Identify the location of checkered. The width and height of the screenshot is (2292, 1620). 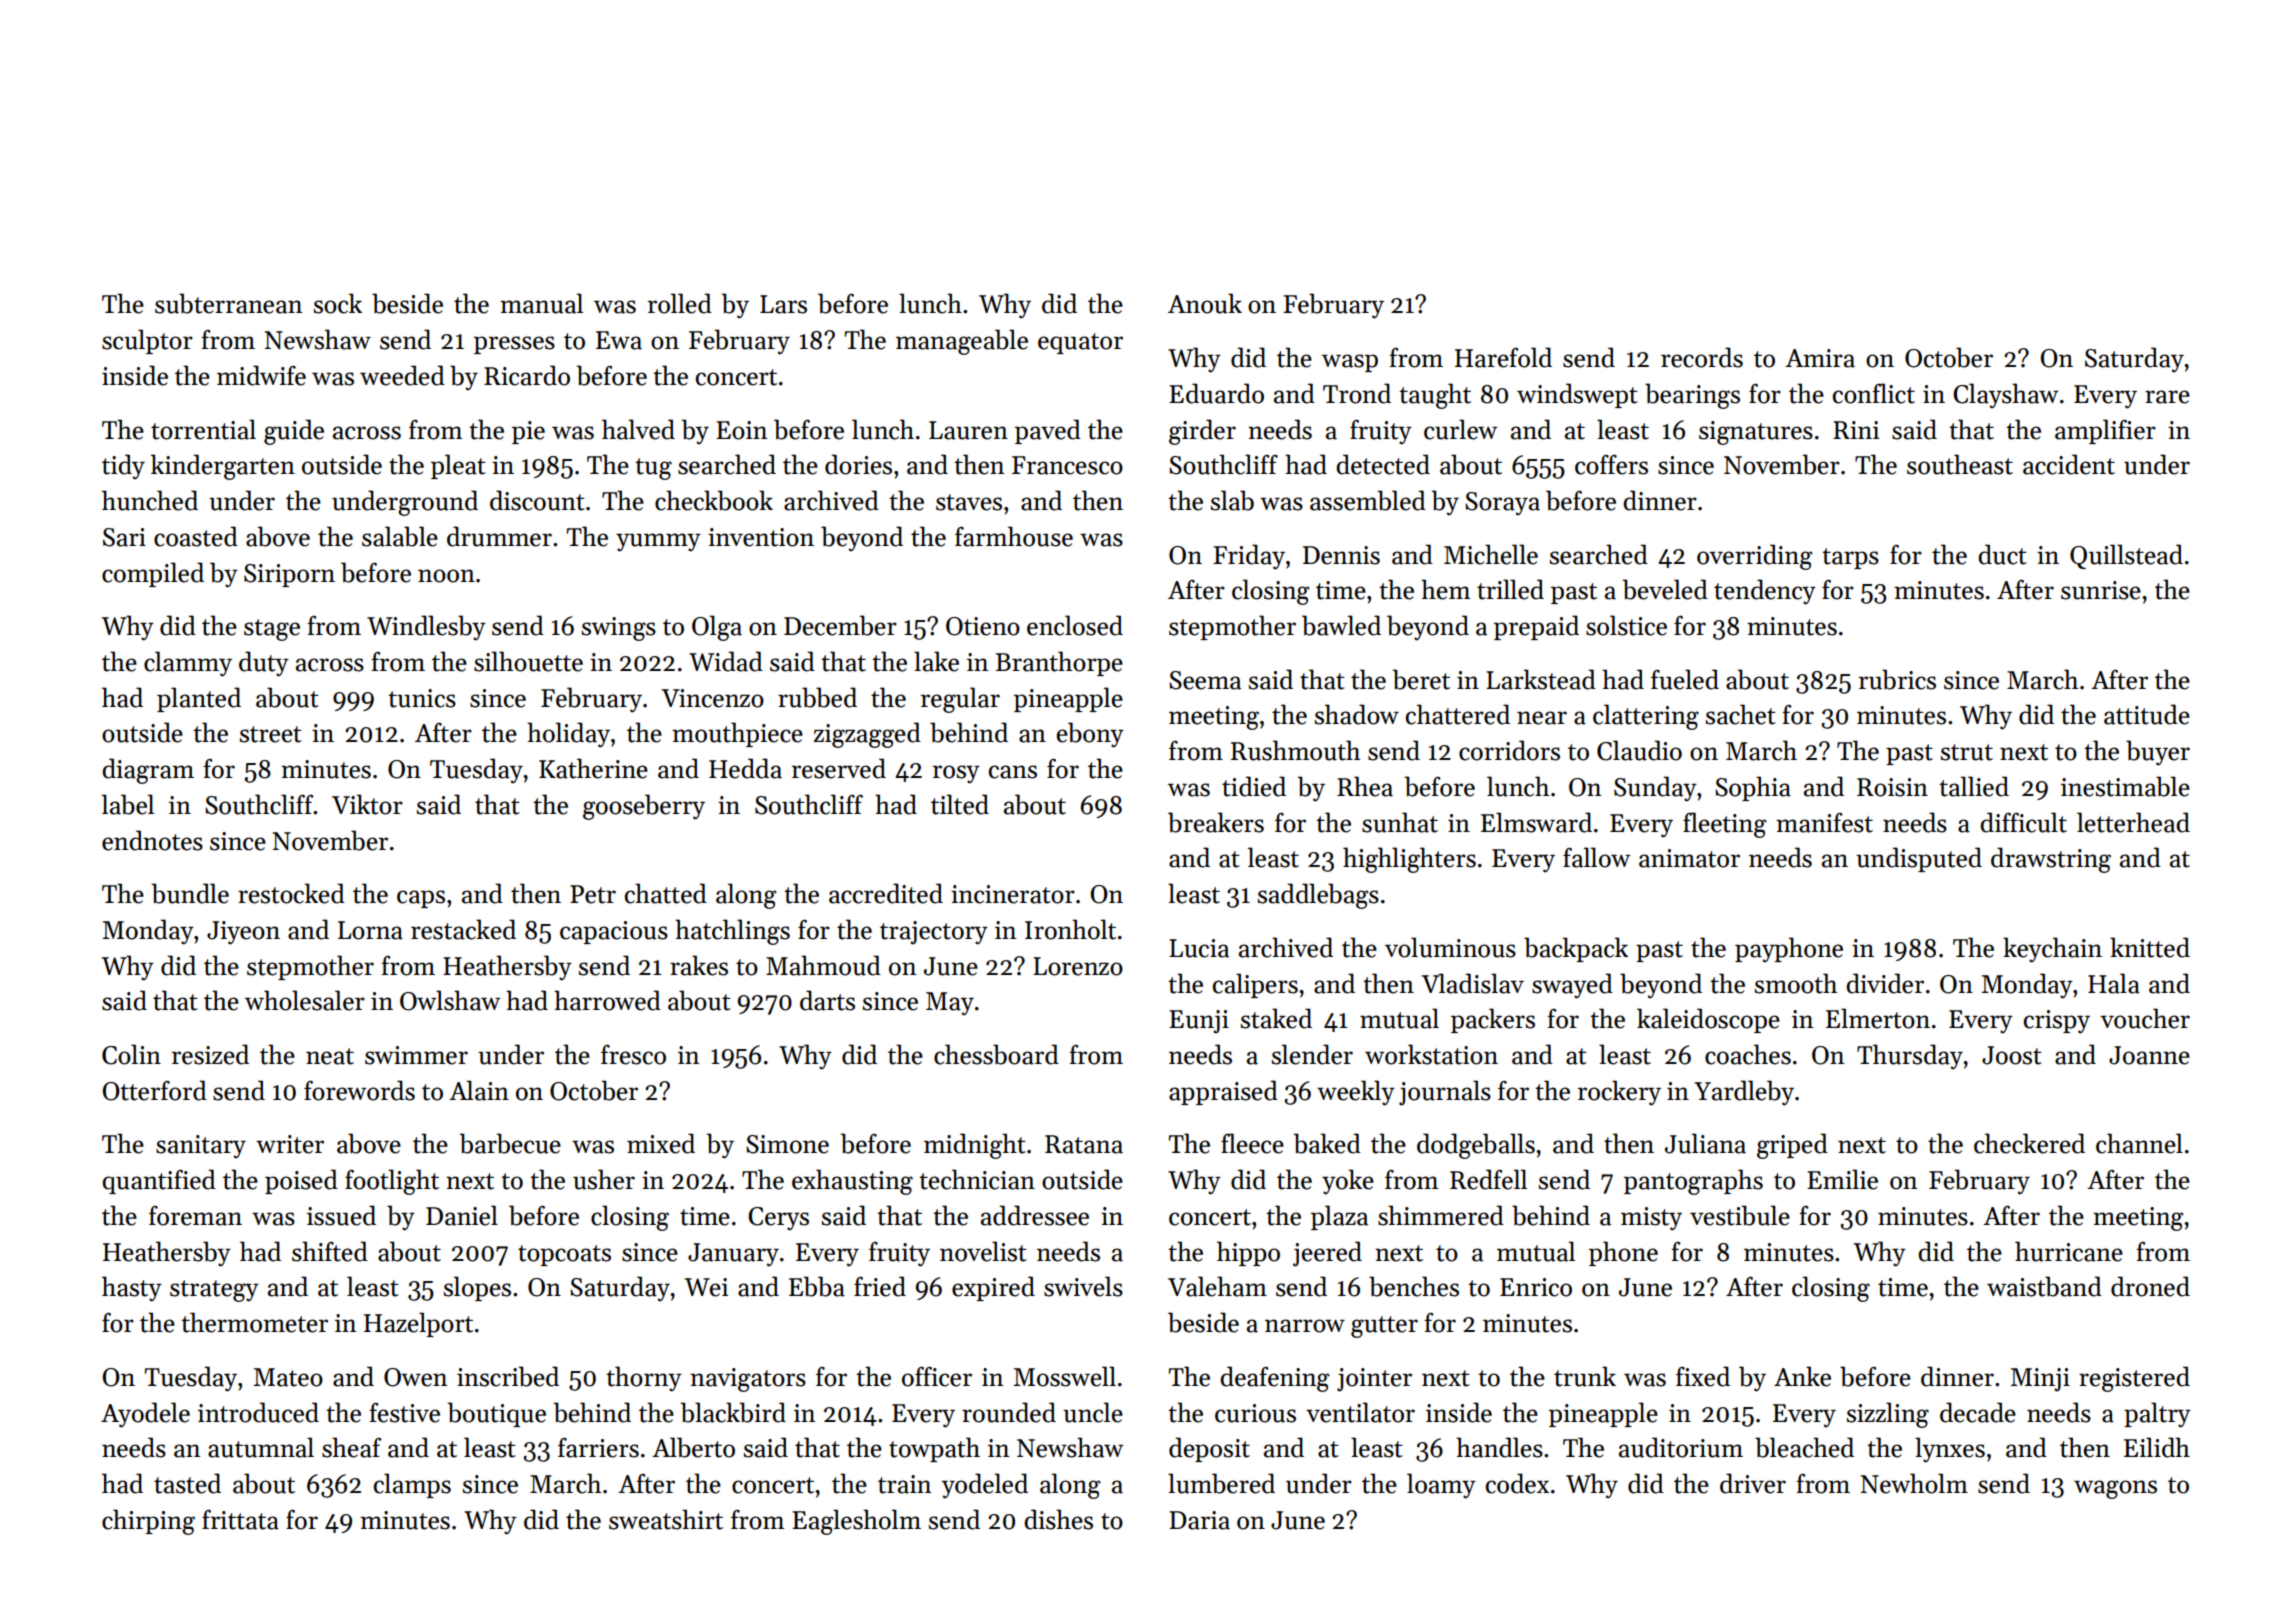
(2029, 1143).
